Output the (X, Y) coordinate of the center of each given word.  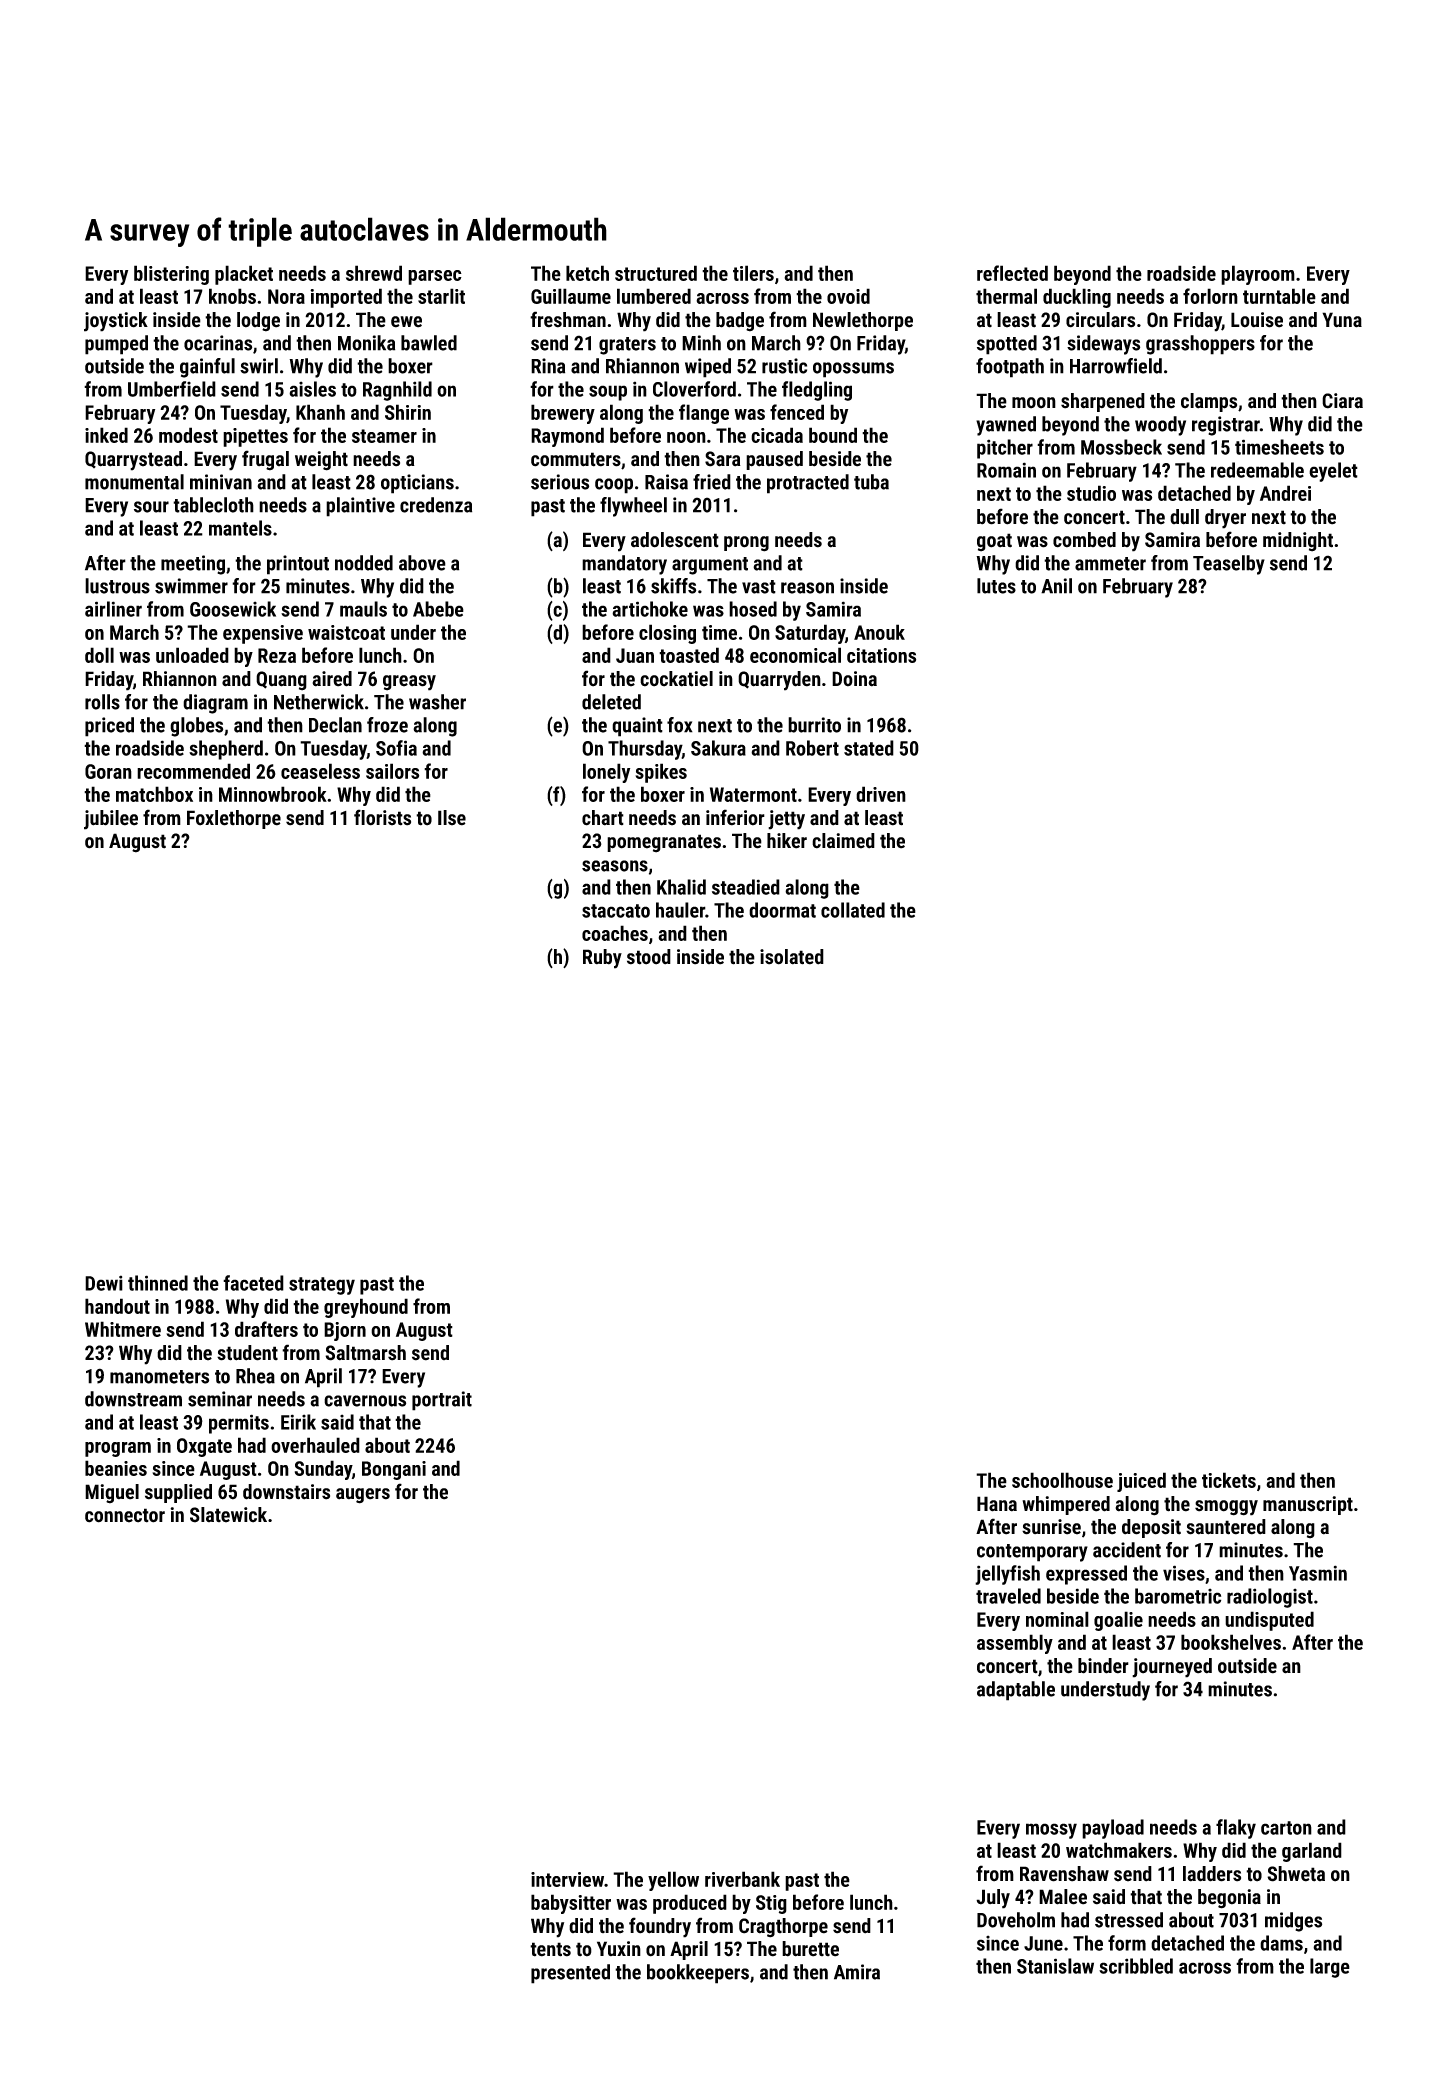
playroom (1258, 275)
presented (570, 1974)
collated (853, 910)
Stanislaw (1055, 1966)
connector (125, 1515)
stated (869, 748)
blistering (171, 275)
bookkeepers (698, 1974)
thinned (158, 1283)
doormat (782, 910)
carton (1286, 1828)
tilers (753, 273)
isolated (792, 957)
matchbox (154, 794)
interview (567, 1879)
